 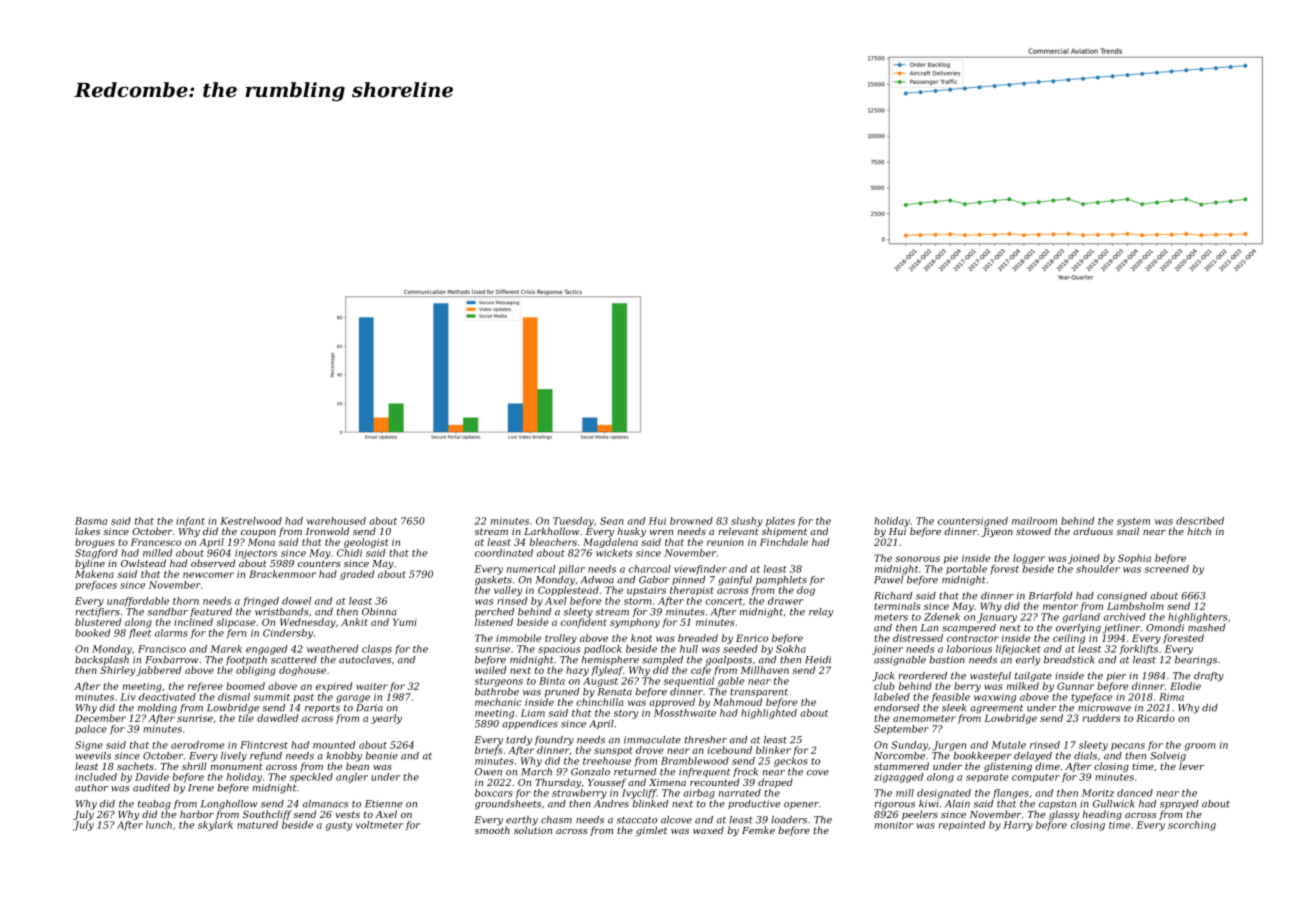 I want to click on Sean, so click(x=612, y=521).
